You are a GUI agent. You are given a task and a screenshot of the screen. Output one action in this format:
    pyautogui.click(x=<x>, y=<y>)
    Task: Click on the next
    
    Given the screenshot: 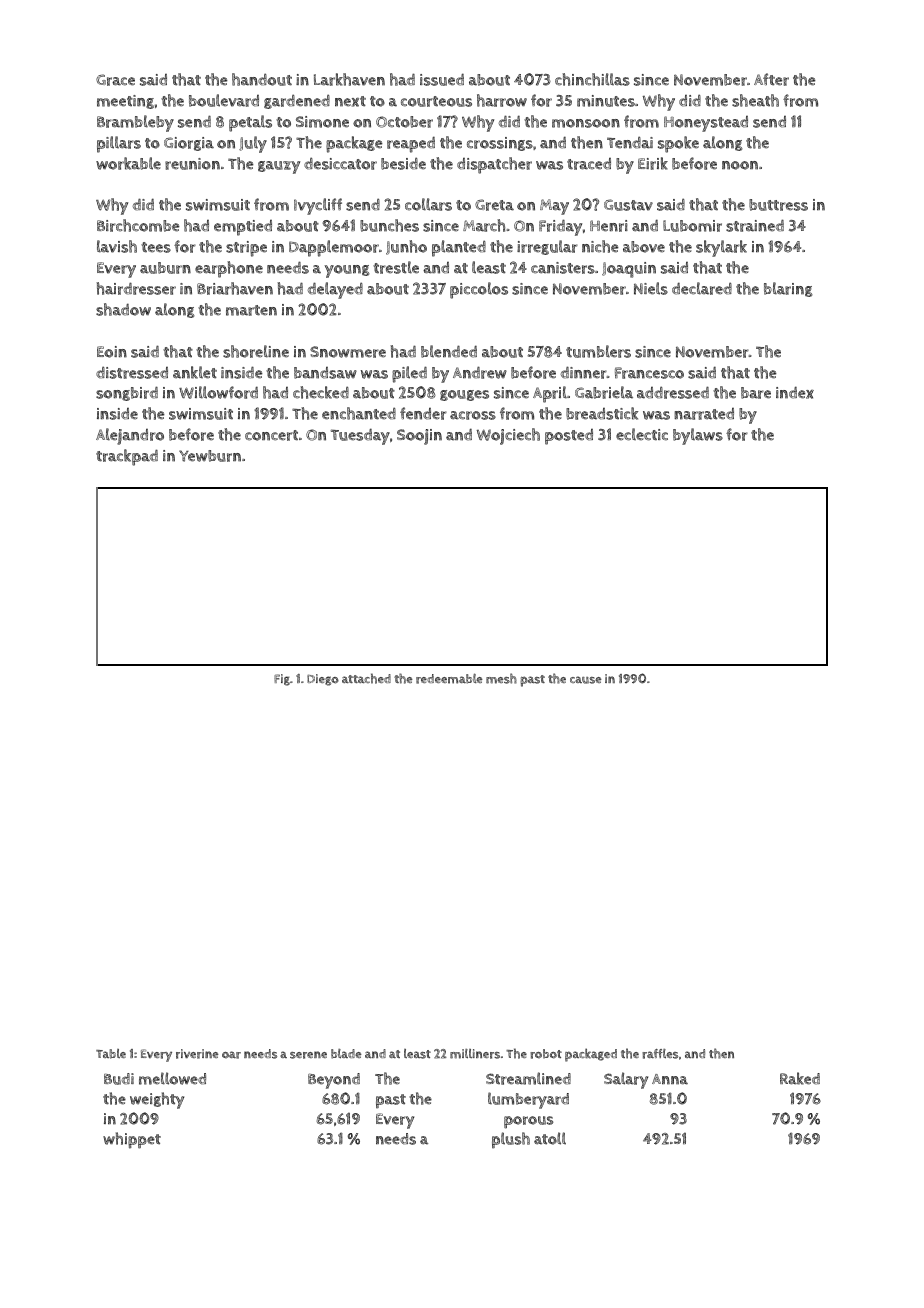 What is the action you would take?
    pyautogui.click(x=350, y=101)
